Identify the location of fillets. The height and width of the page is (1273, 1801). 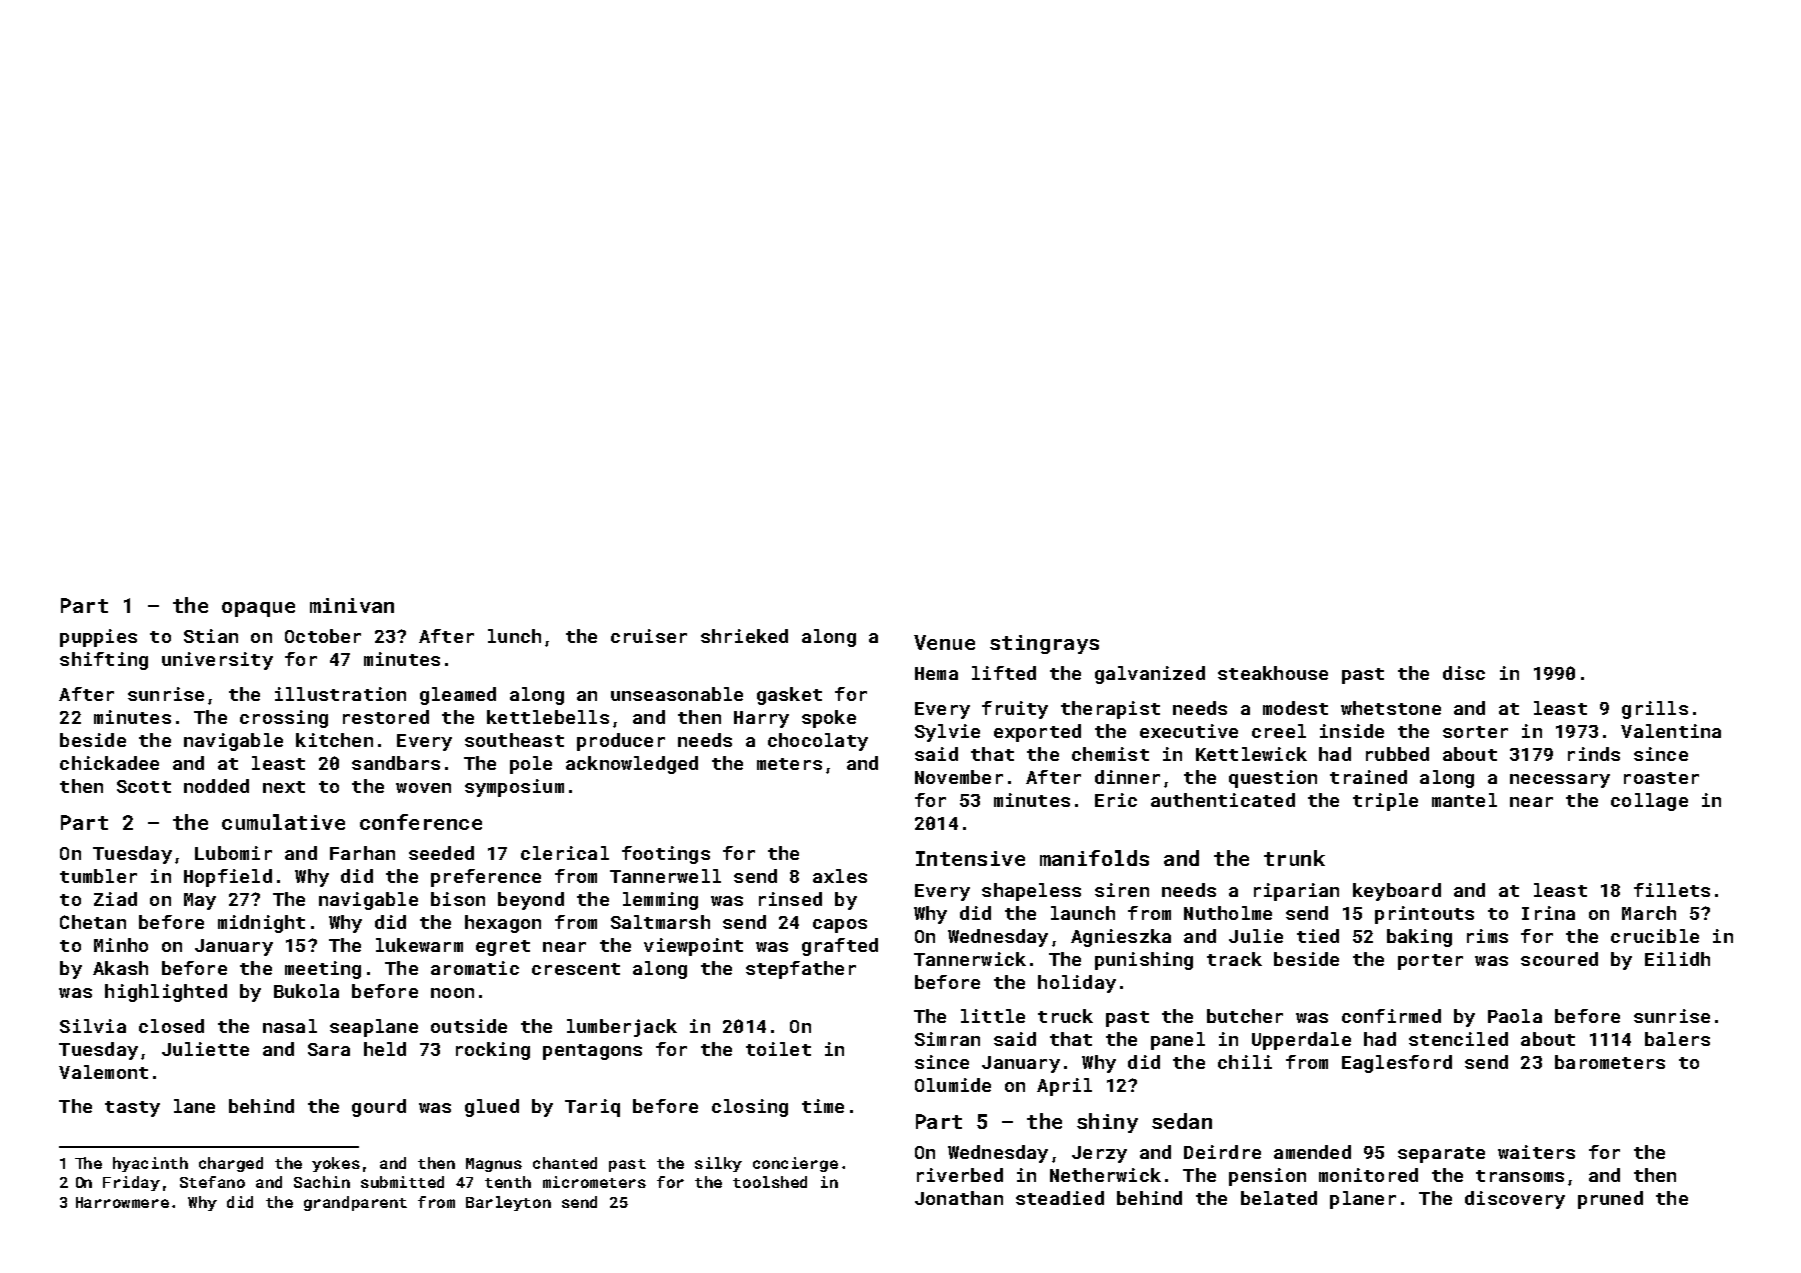
(1672, 890).
